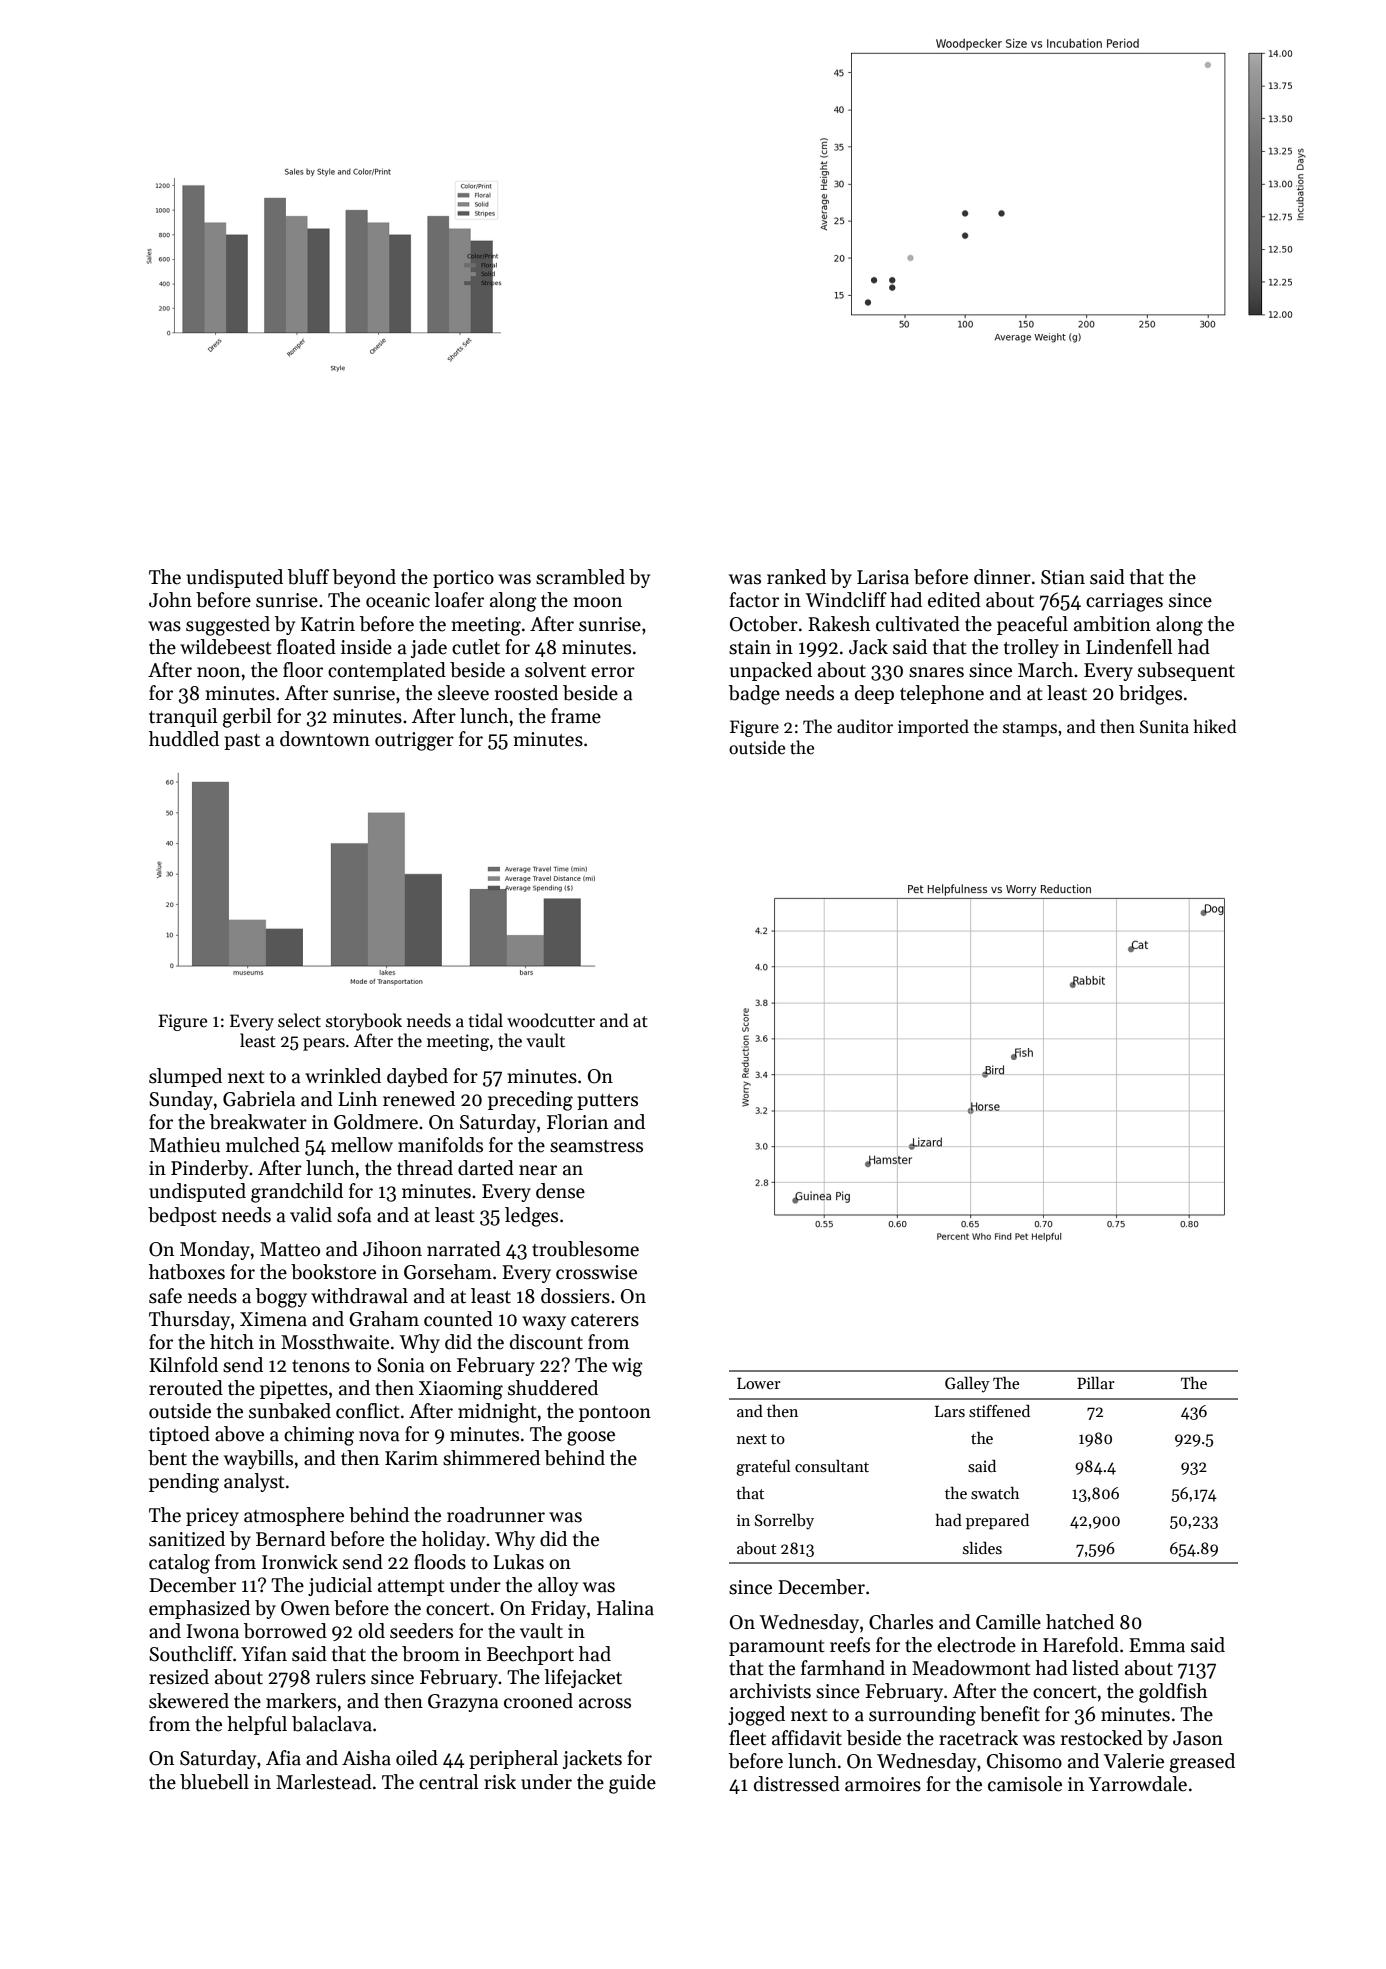 This page has height=1969, width=1386. Describe the element at coordinates (1030, 729) in the page. I see `stamps` at that location.
